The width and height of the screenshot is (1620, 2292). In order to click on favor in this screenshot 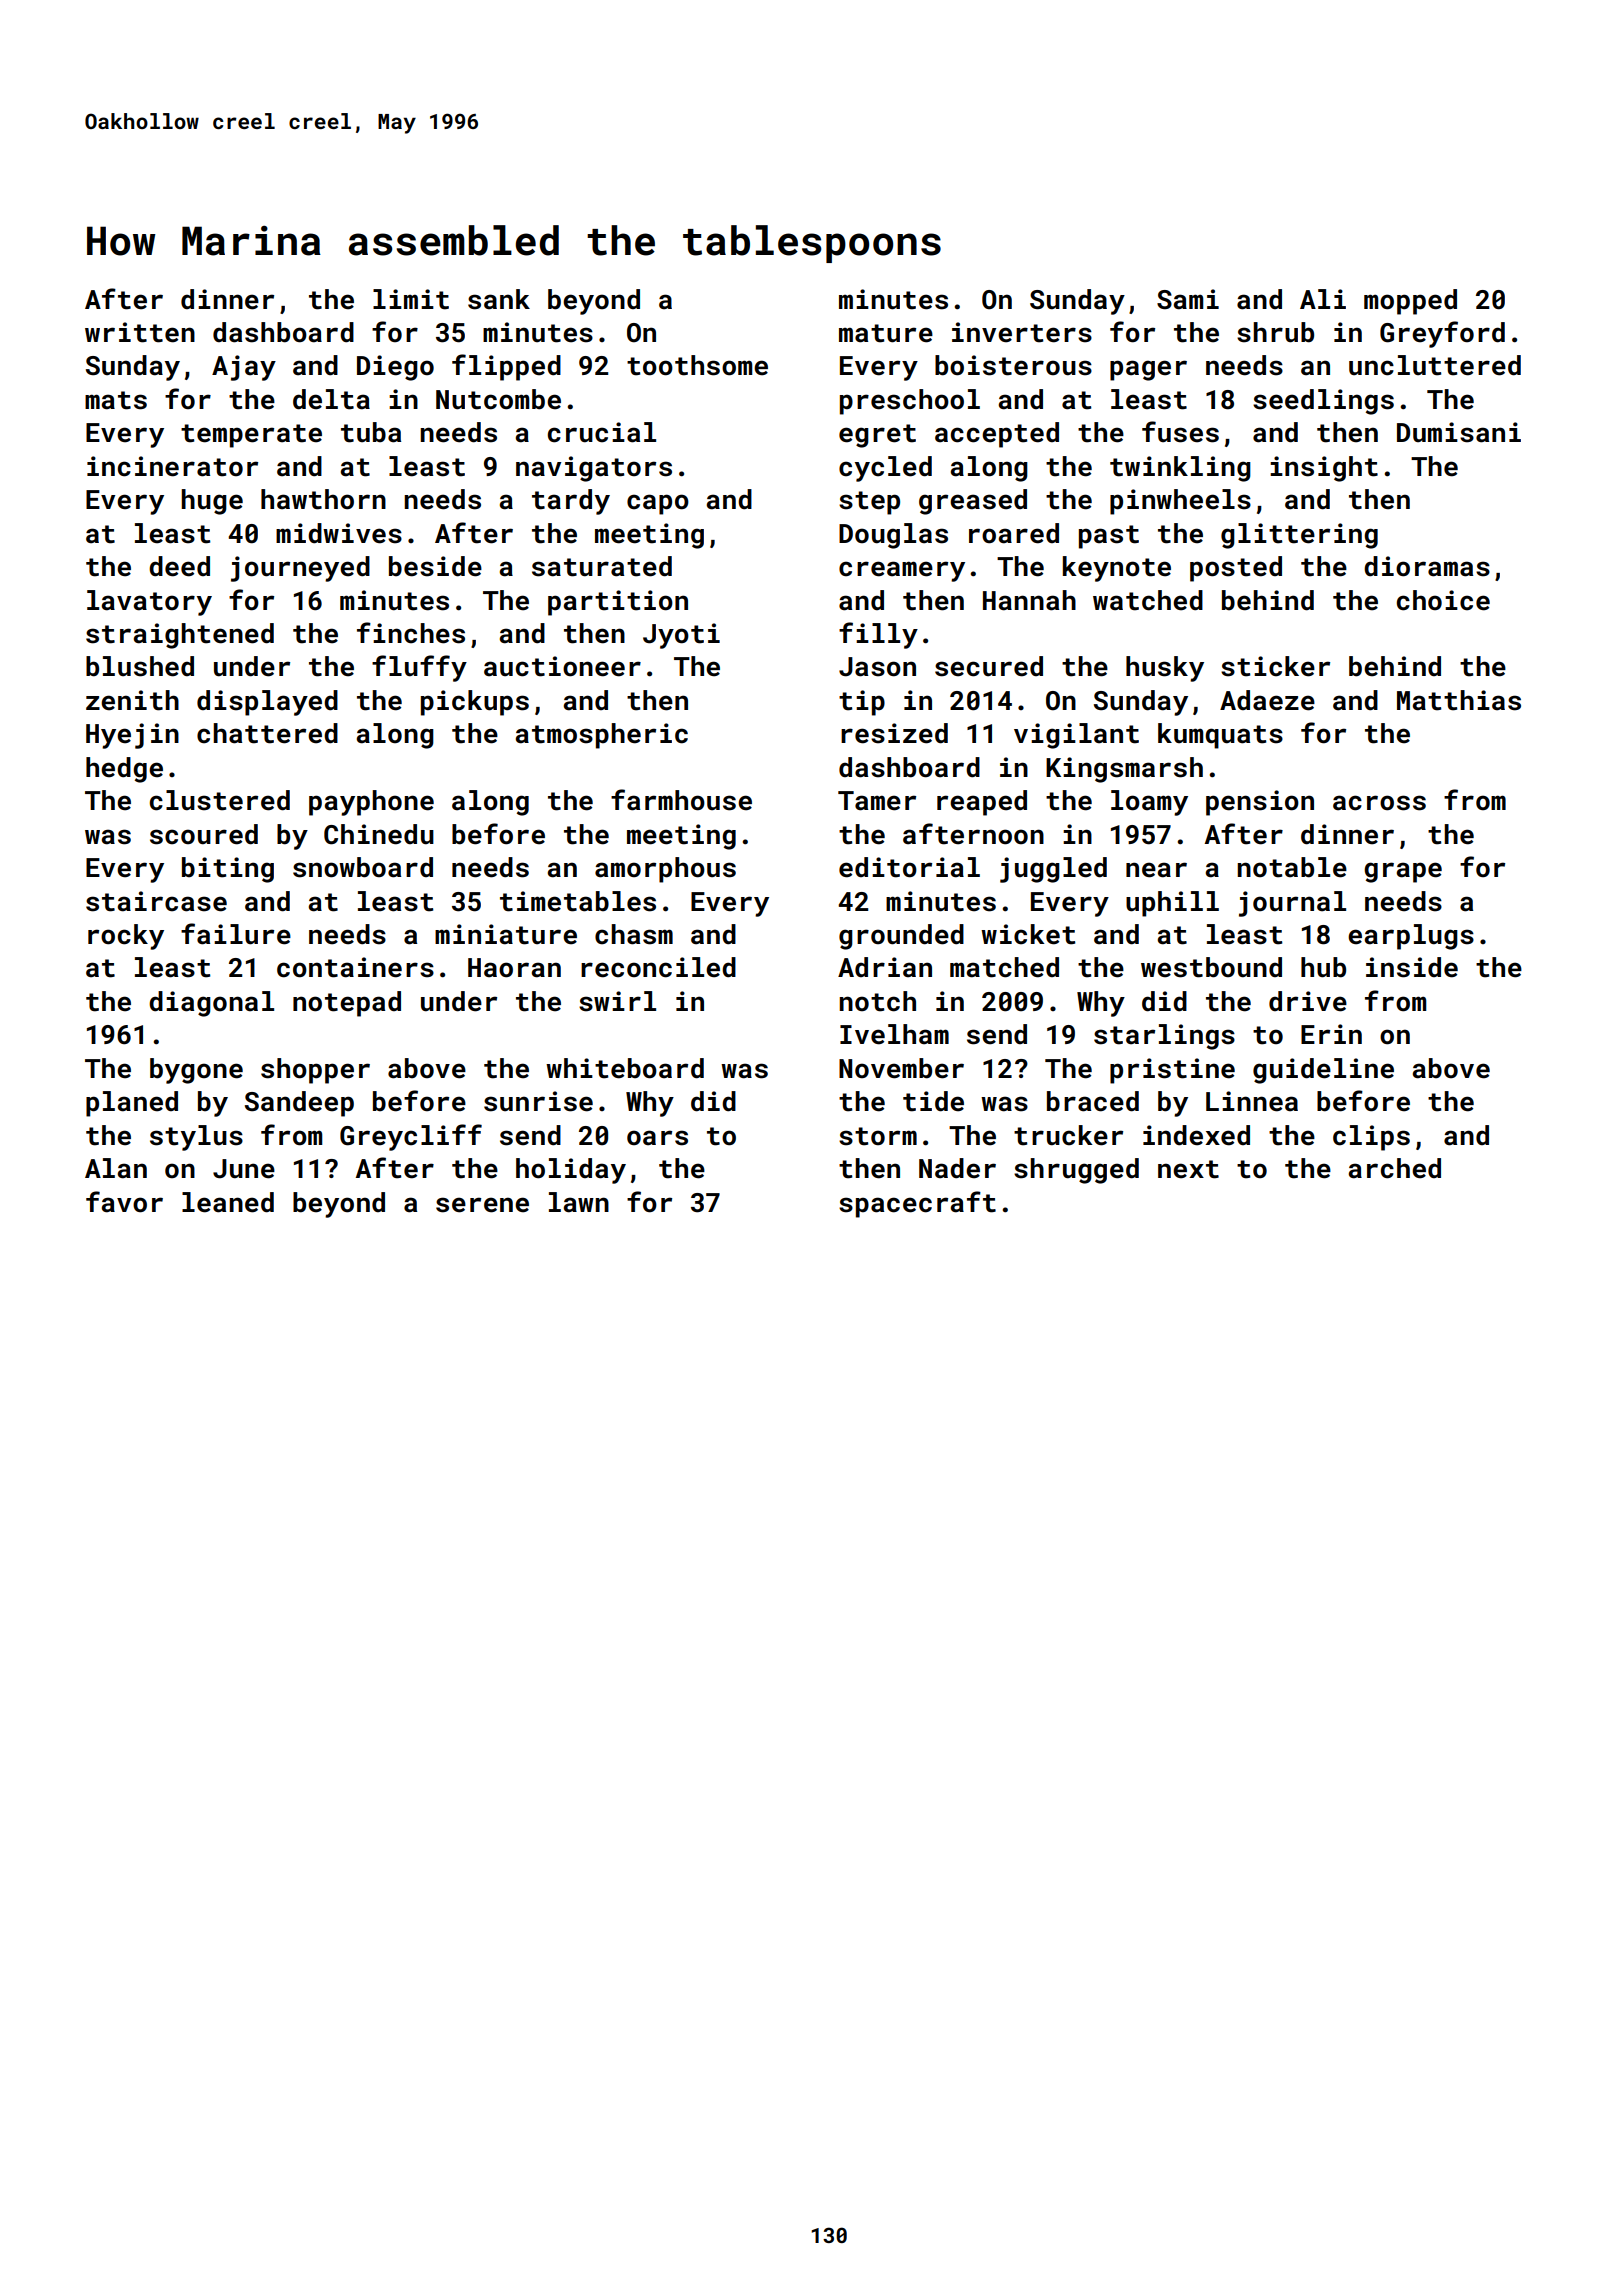, I will do `click(124, 1202)`.
